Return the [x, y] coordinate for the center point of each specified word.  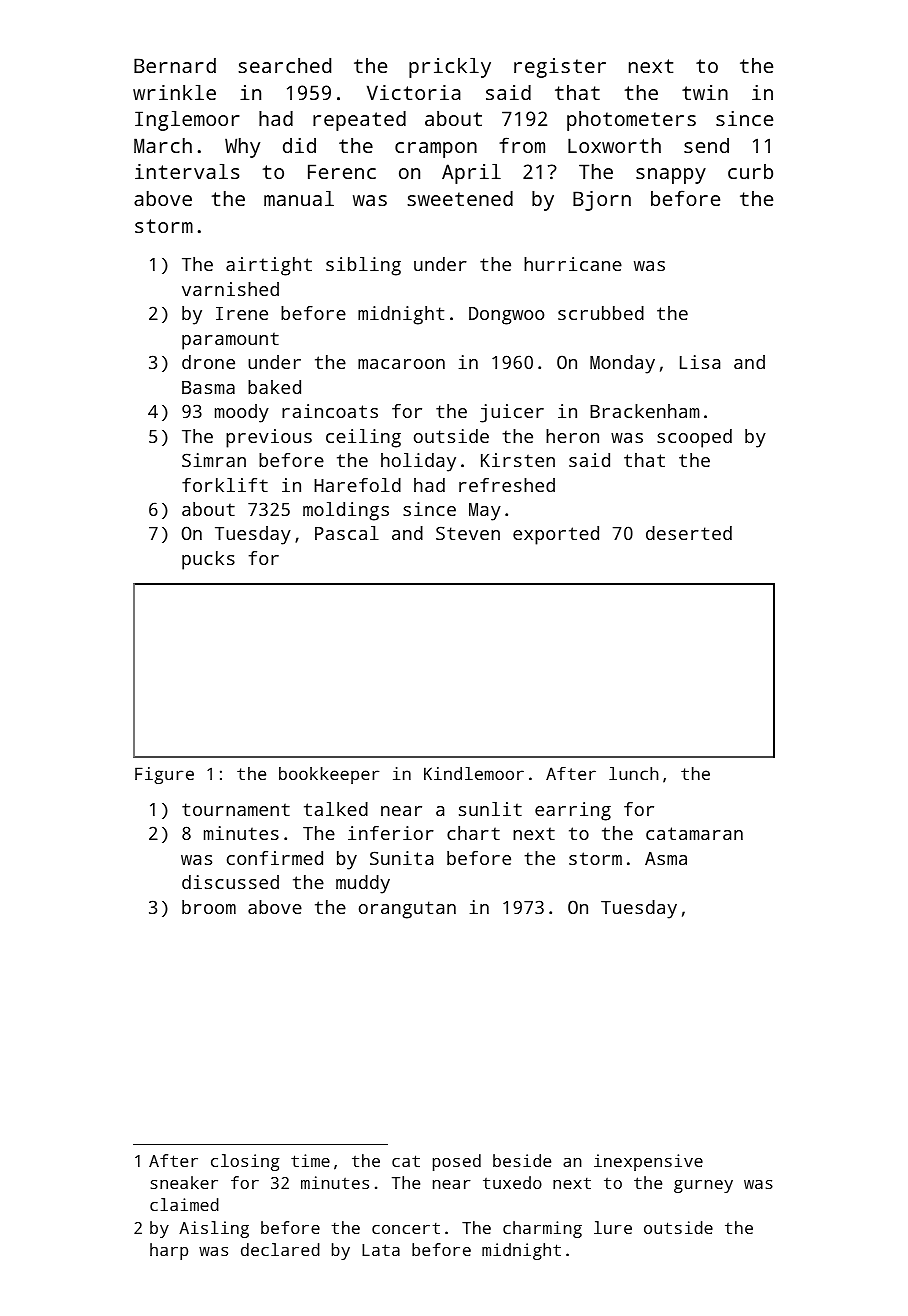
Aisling [214, 1229]
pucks [208, 560]
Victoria [414, 92]
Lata [381, 1250]
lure [613, 1227]
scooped [694, 438]
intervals [187, 171]
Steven [468, 533]
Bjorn [602, 201]
